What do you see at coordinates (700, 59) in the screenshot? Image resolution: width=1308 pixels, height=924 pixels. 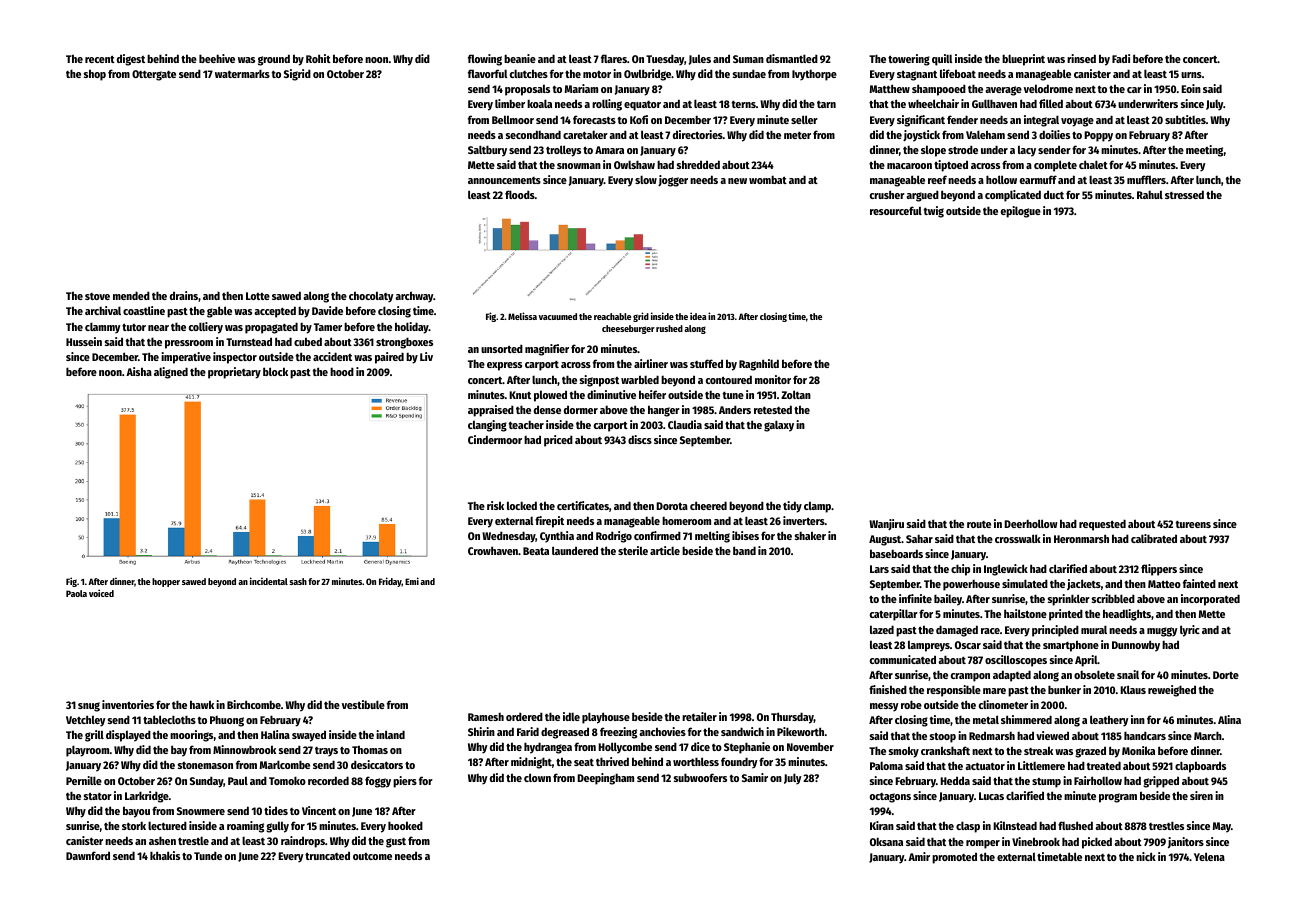 I see `Jules` at bounding box center [700, 59].
